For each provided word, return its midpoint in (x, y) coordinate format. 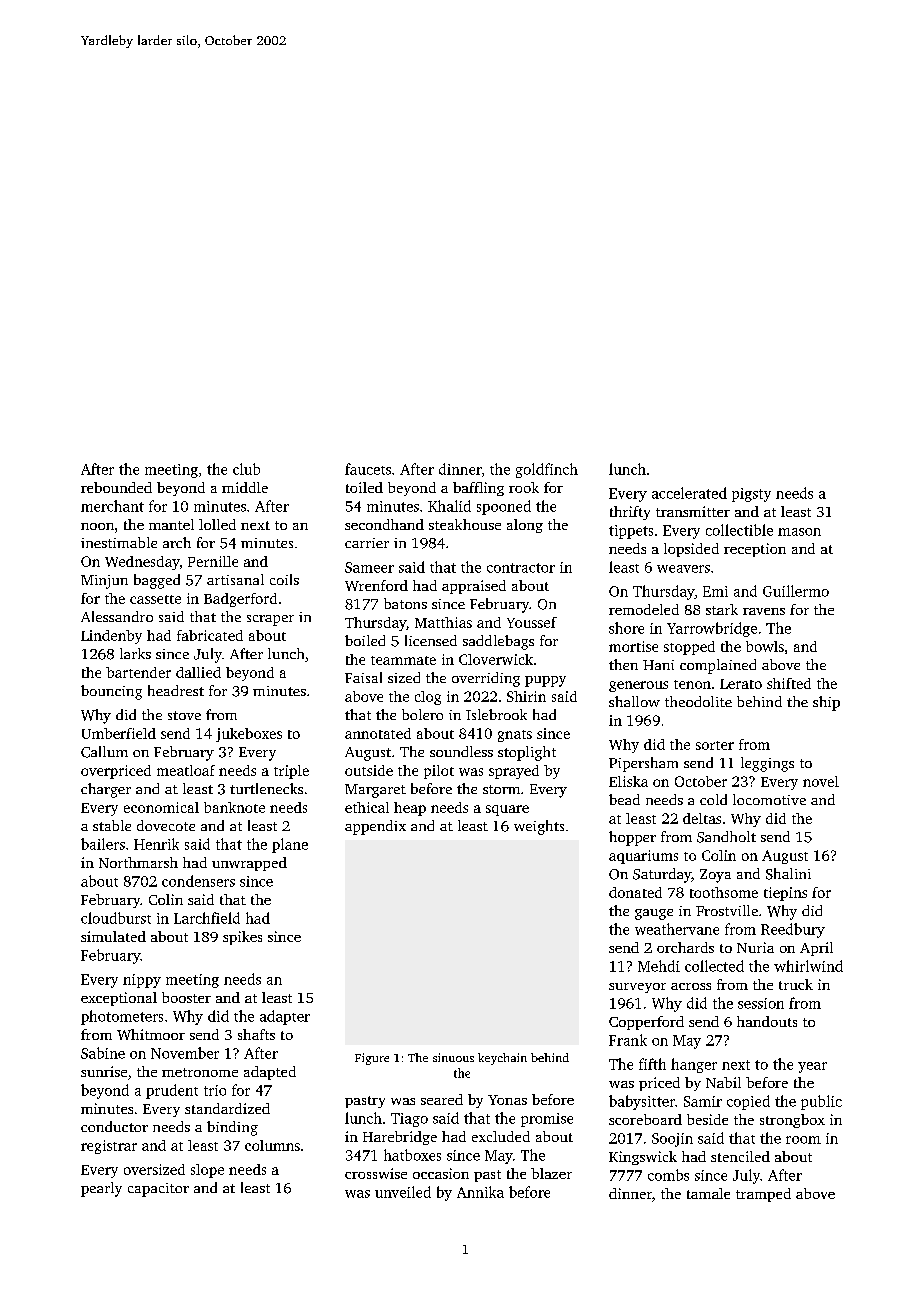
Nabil (723, 1082)
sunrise (104, 1071)
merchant (112, 506)
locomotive (769, 799)
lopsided (691, 550)
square (507, 810)
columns (272, 1145)
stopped (689, 648)
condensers (198, 881)
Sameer (369, 567)
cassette (155, 599)
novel (821, 781)
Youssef (532, 622)
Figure (372, 1059)
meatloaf (186, 770)
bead (624, 799)
